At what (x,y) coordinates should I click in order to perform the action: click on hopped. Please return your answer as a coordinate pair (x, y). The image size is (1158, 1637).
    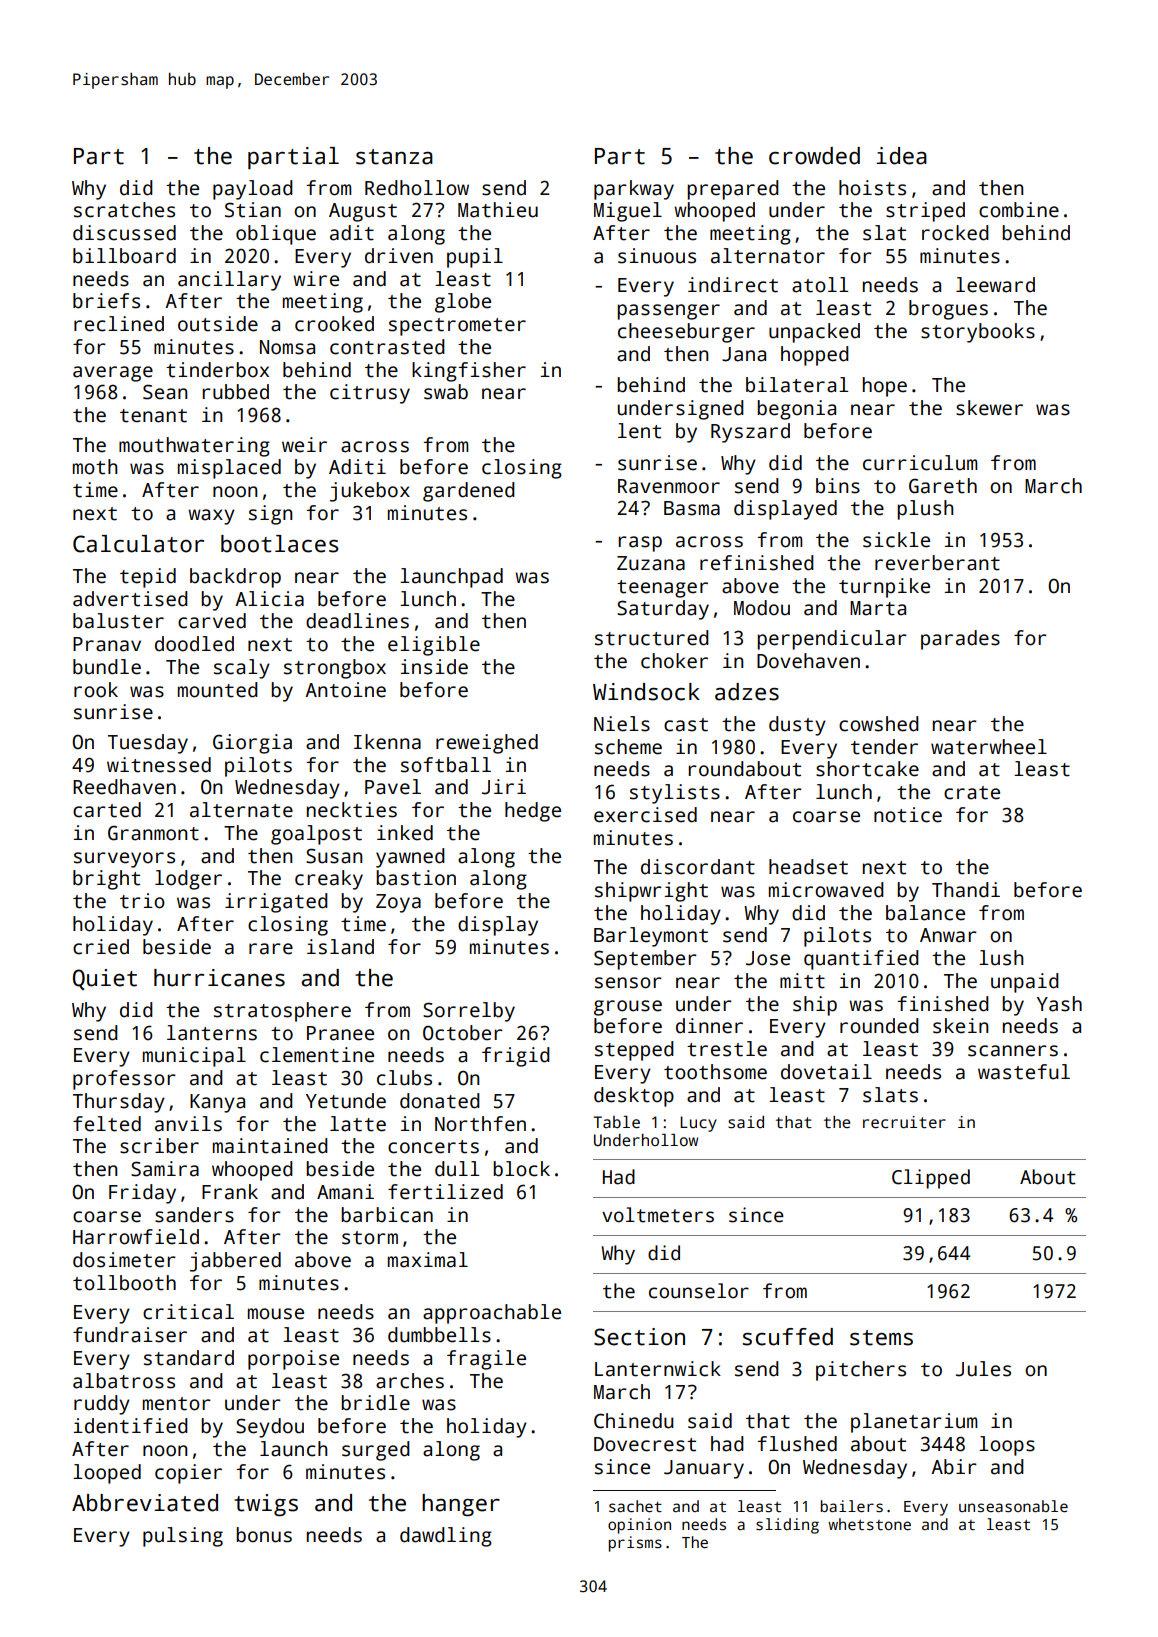
    Looking at the image, I should click on (815, 356).
